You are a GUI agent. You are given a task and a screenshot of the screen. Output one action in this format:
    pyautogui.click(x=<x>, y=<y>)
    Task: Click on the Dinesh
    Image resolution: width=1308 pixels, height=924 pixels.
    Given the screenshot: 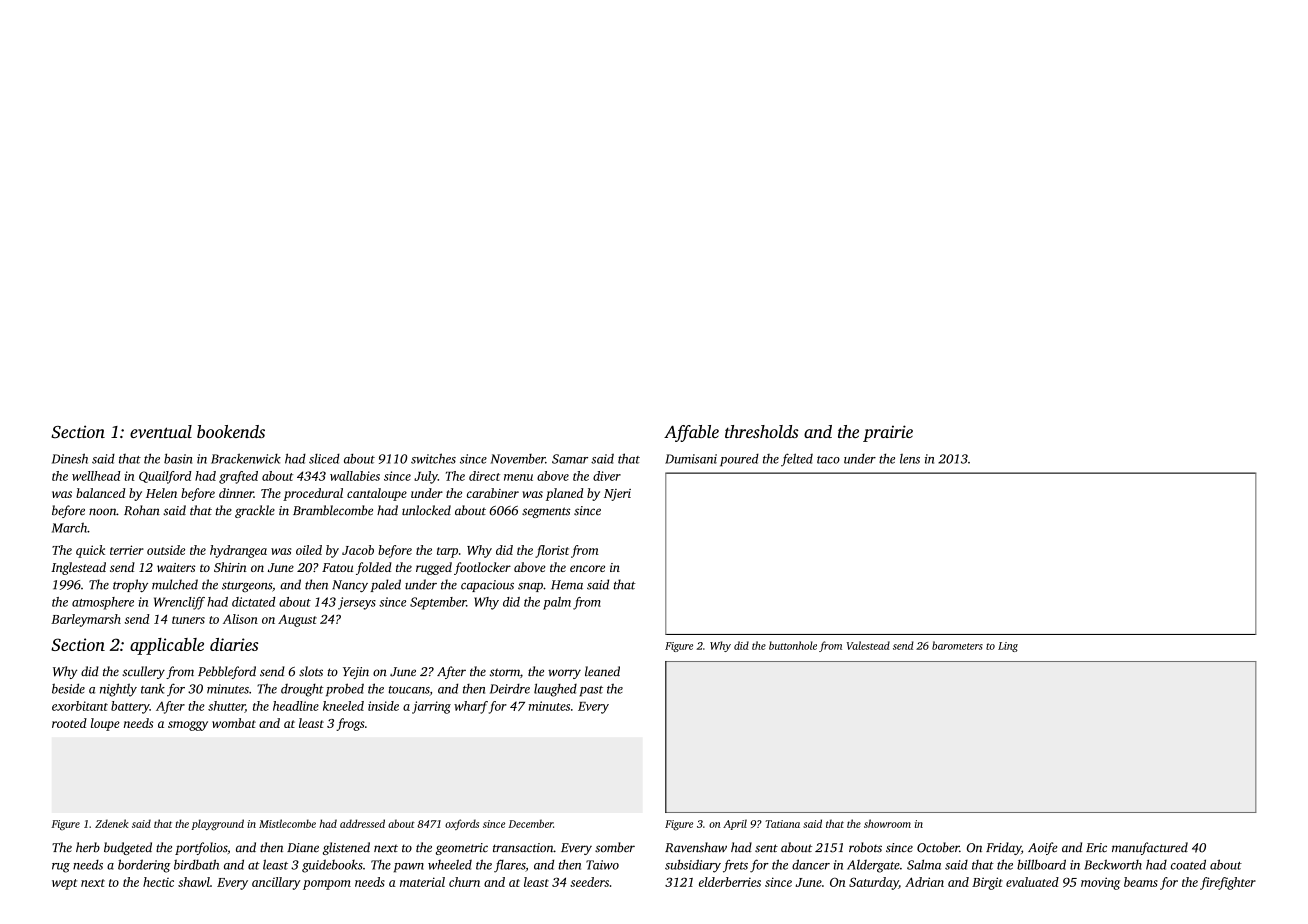 What is the action you would take?
    pyautogui.click(x=70, y=458)
